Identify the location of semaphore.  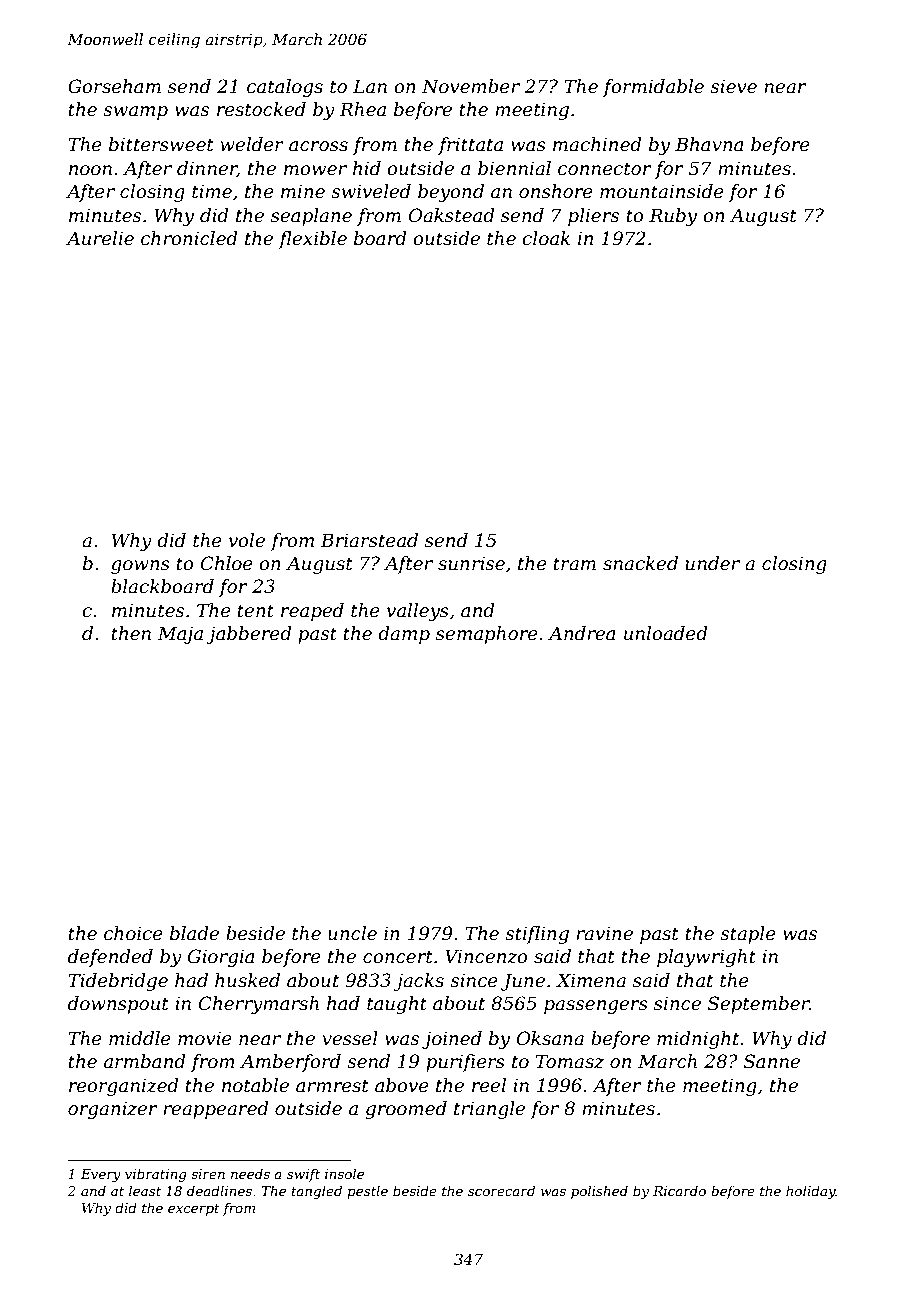
(487, 635).
